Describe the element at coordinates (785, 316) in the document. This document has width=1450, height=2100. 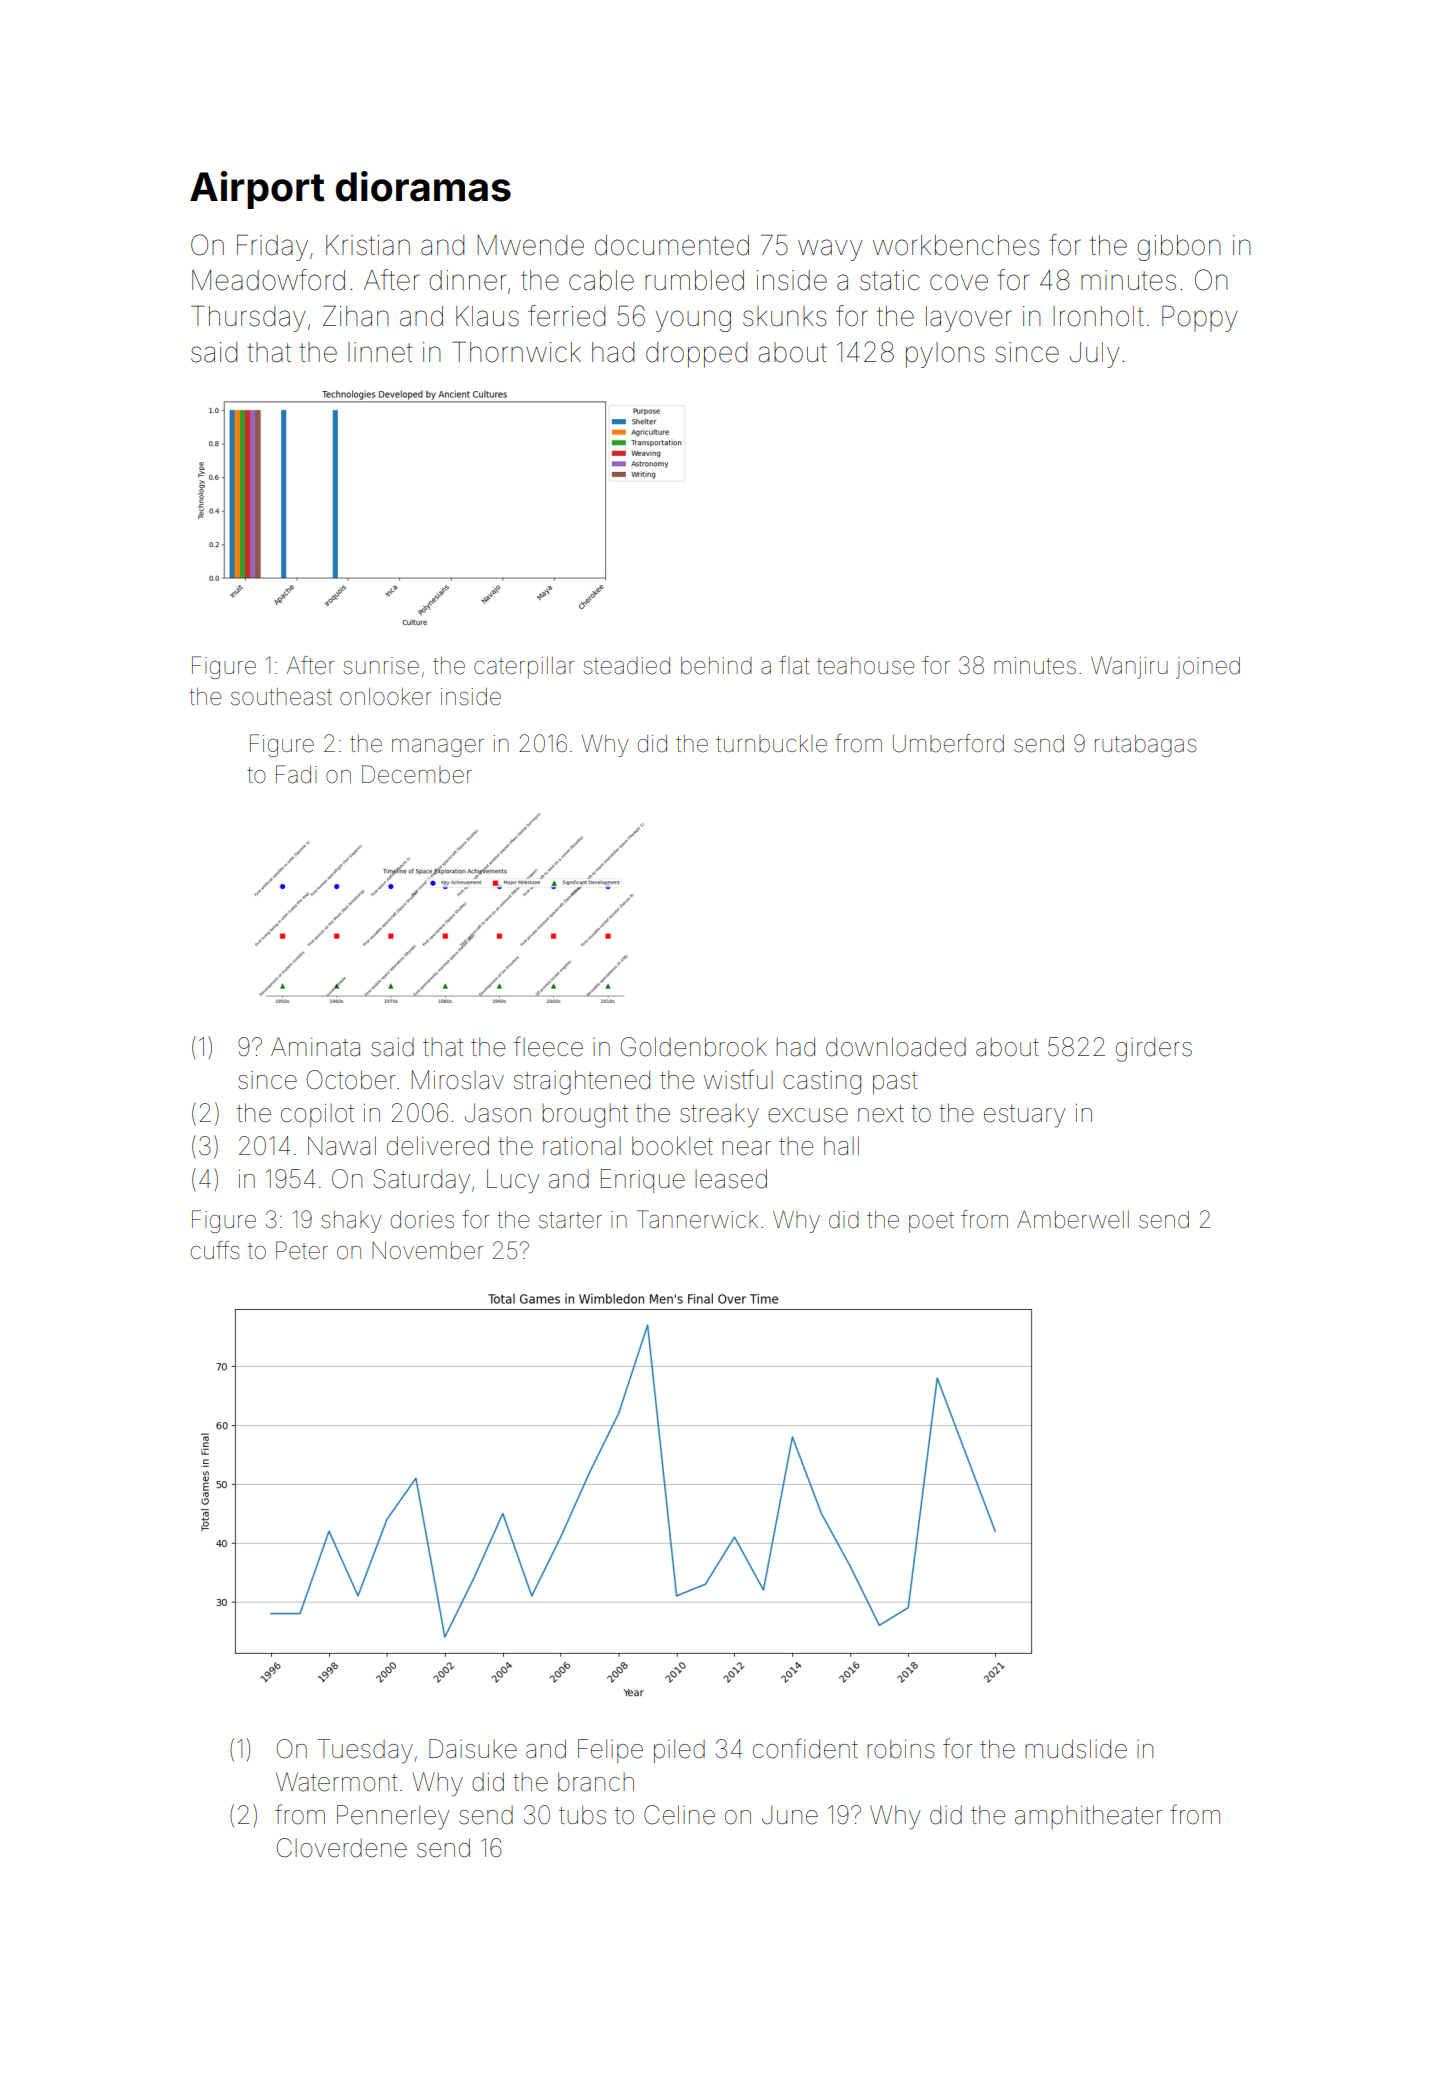
I see `skunks` at that location.
